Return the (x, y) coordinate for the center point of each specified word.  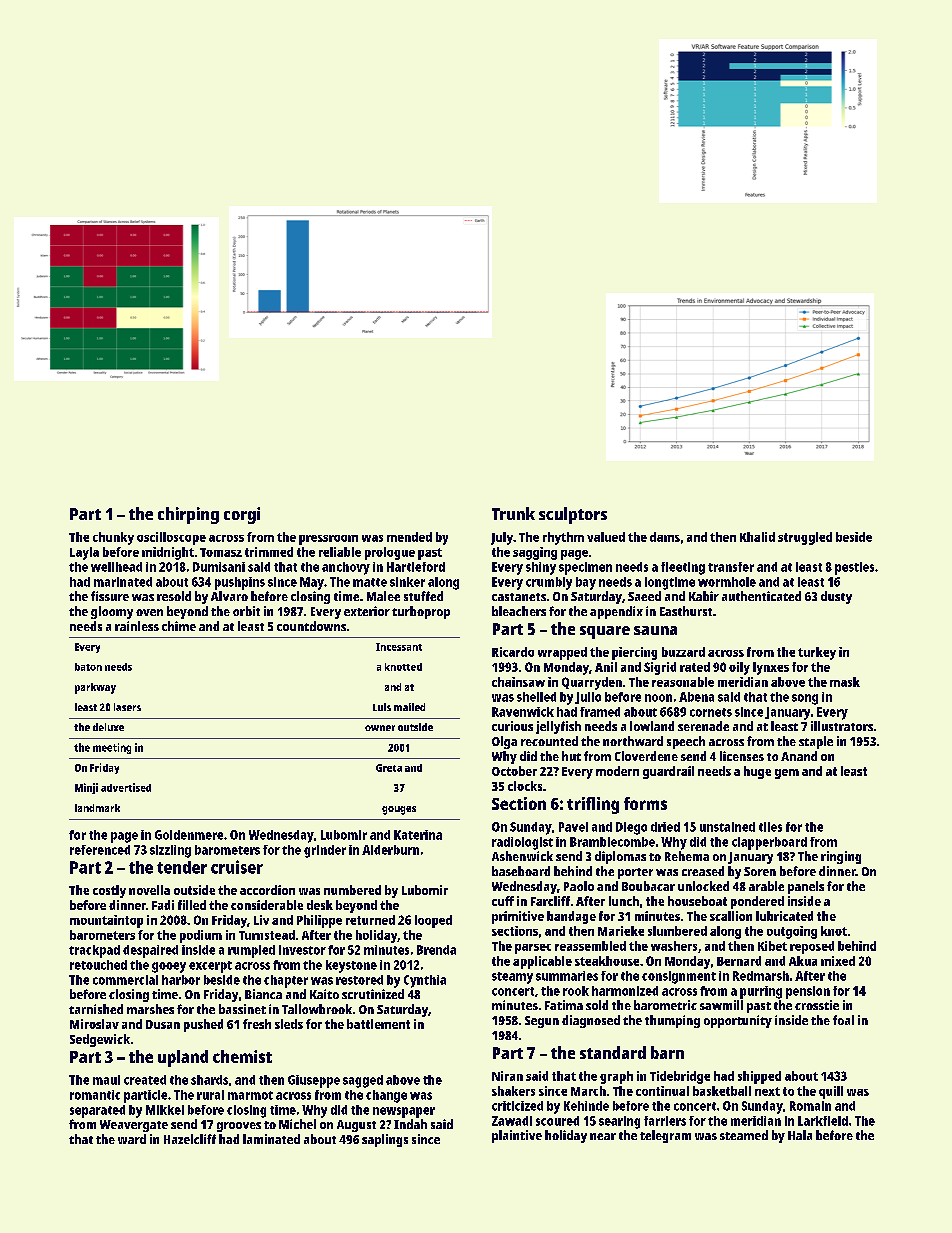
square (605, 632)
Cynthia (425, 981)
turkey (817, 653)
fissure (110, 596)
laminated (271, 1139)
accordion (267, 890)
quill (831, 1092)
